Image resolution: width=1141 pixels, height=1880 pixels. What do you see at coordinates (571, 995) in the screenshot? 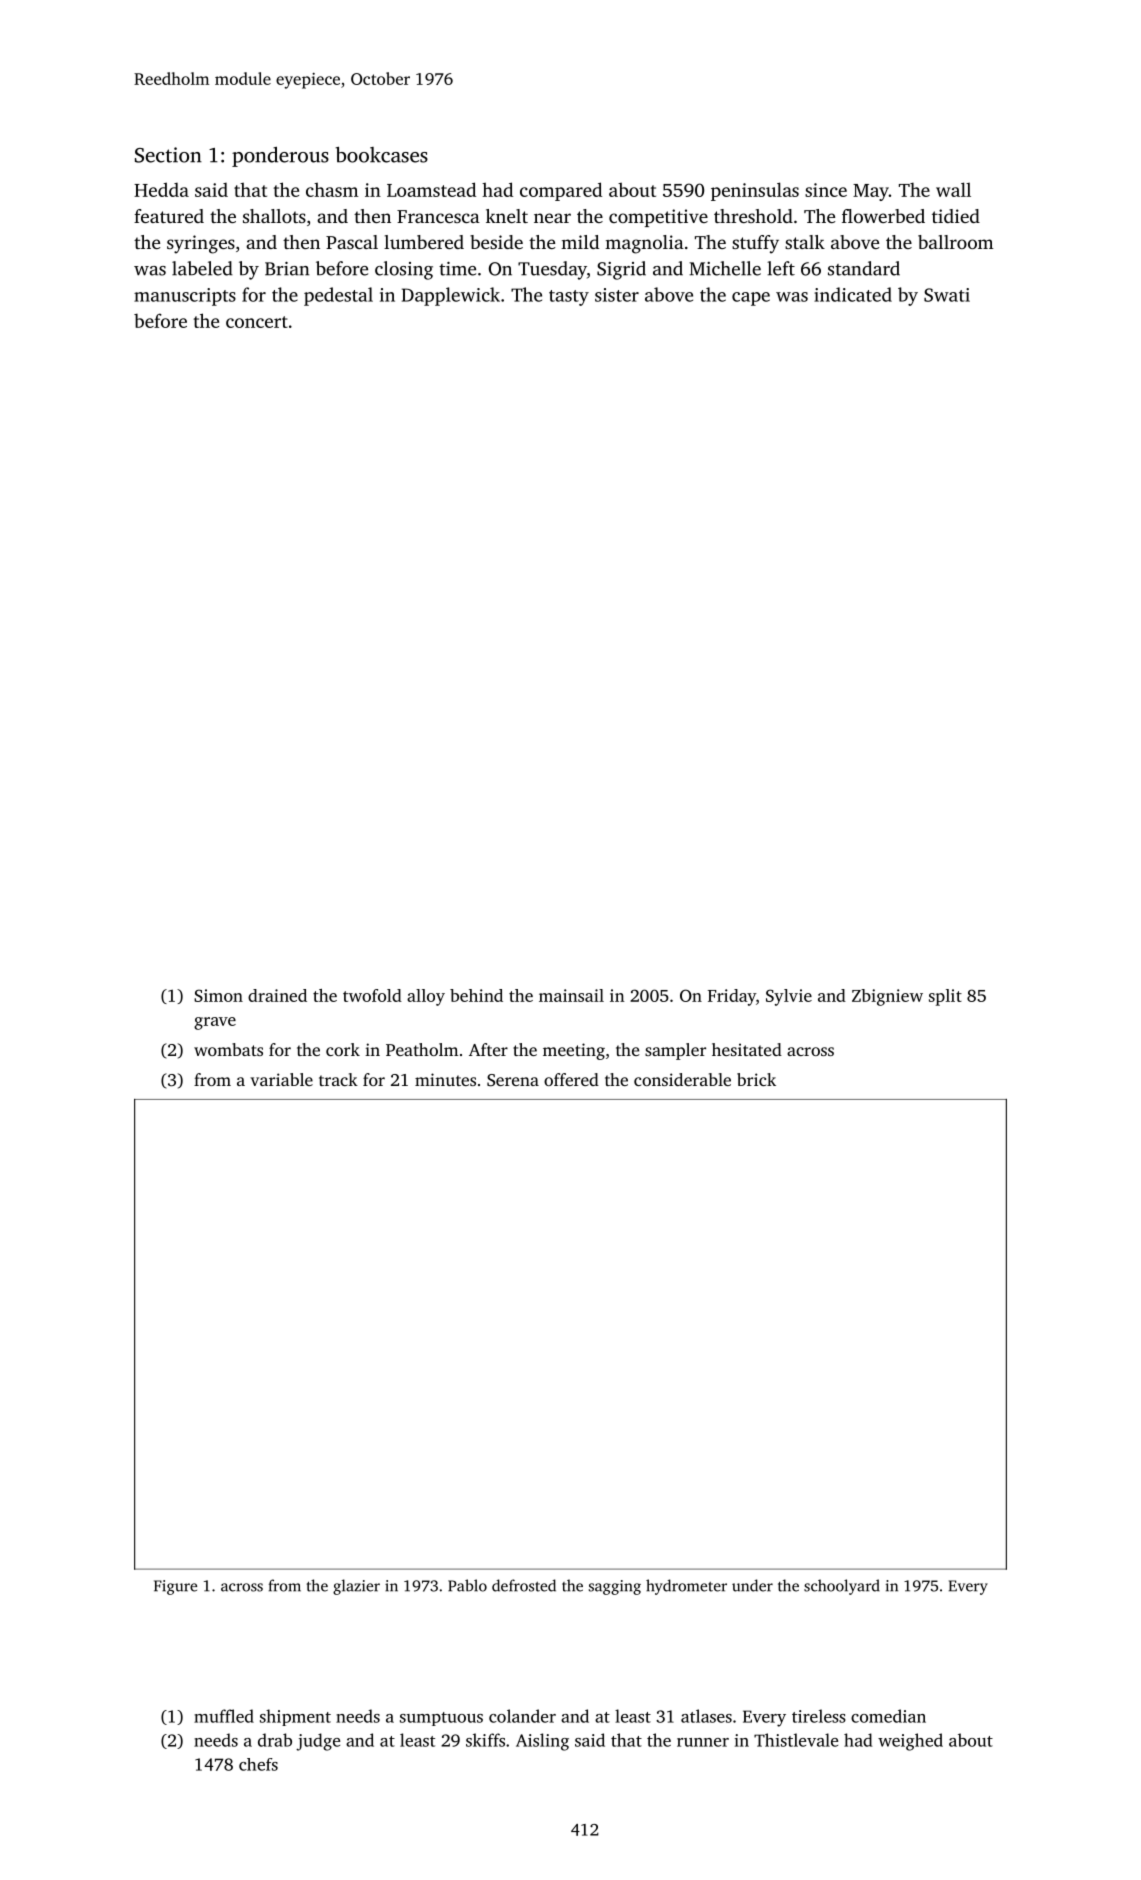
I see `mainsail` at bounding box center [571, 995].
